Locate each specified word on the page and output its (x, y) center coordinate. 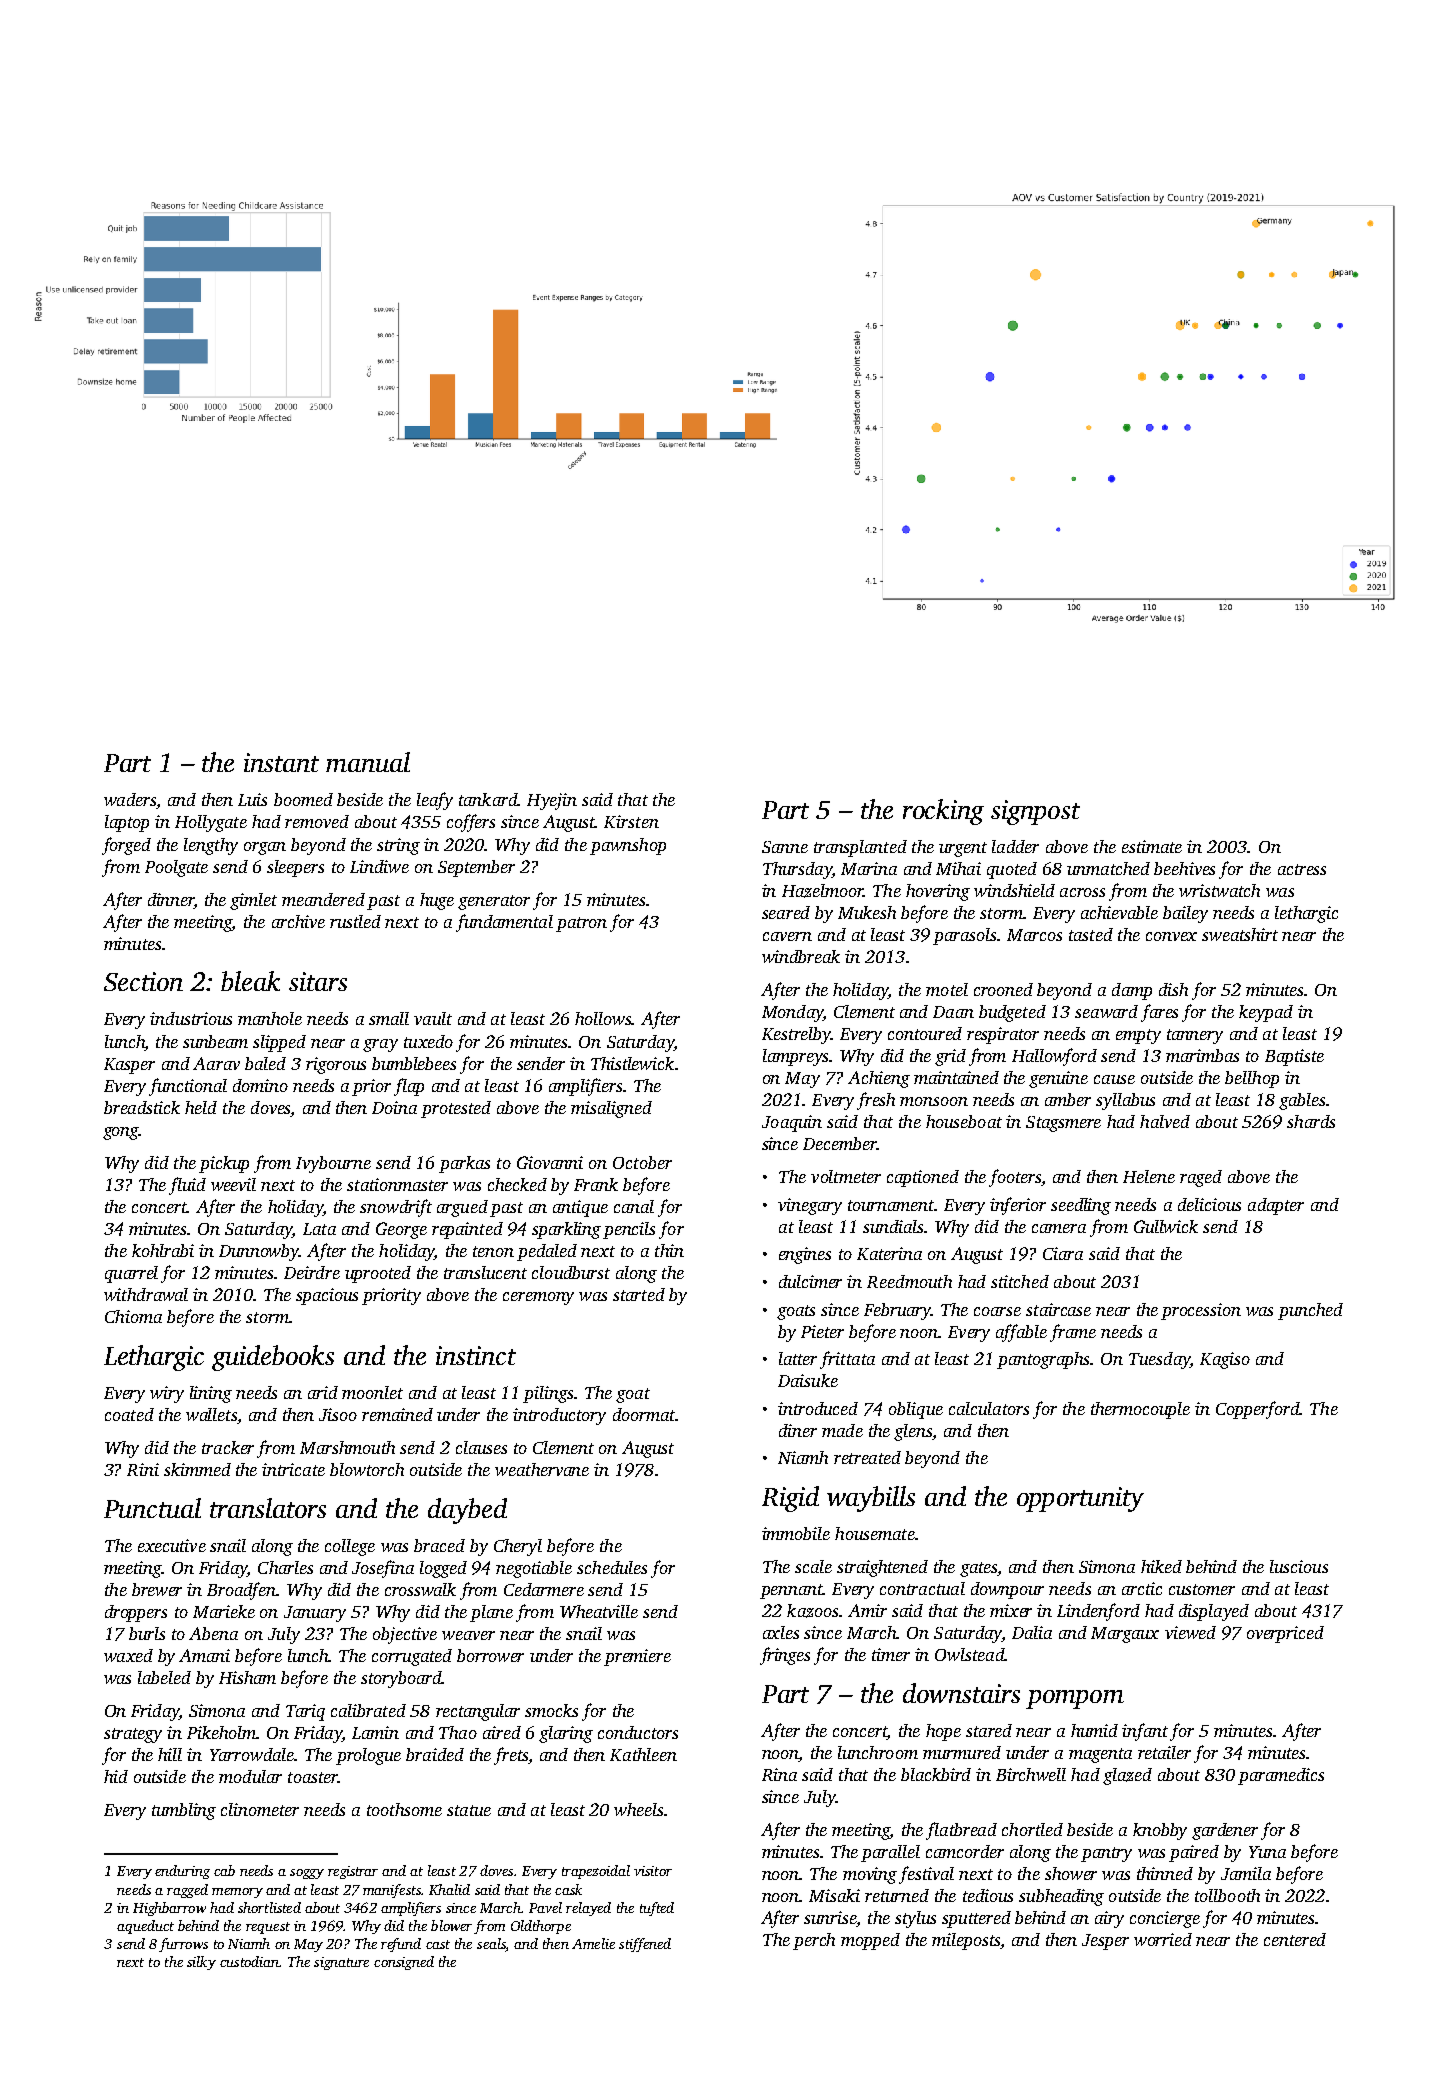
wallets (211, 1414)
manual (368, 762)
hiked (1161, 1566)
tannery (1195, 1036)
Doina (394, 1107)
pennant (791, 1591)
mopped (870, 1941)
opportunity (1080, 1499)
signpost (1035, 812)
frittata (847, 1360)
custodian (249, 1961)
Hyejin (552, 801)
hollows (603, 1018)
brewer (157, 1589)
